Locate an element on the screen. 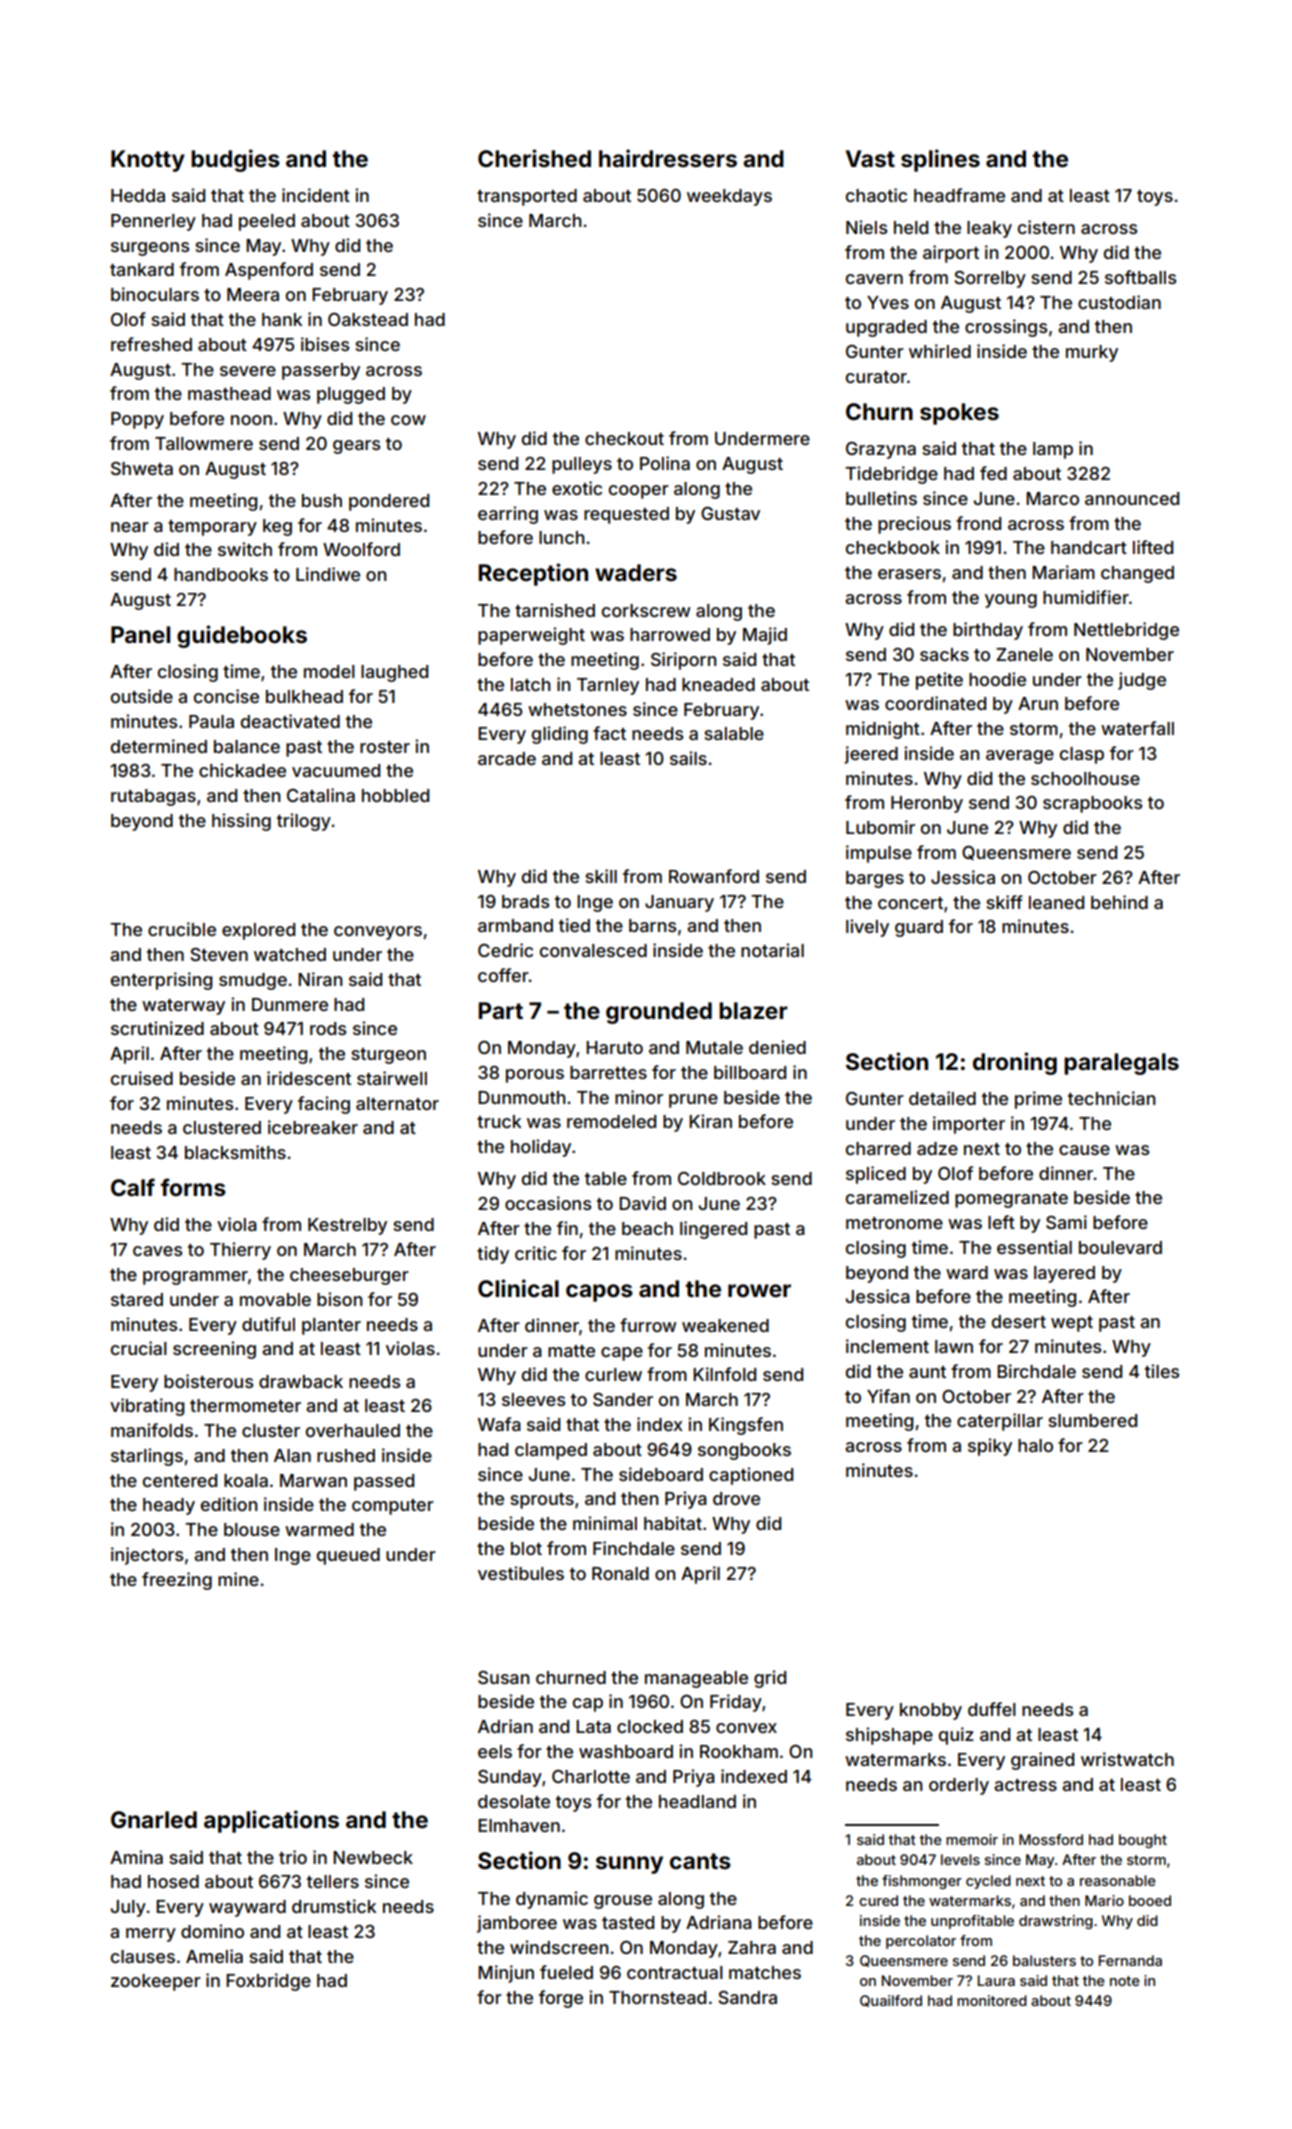 This screenshot has height=2129, width=1292. Thornstead is located at coordinates (657, 1997).
